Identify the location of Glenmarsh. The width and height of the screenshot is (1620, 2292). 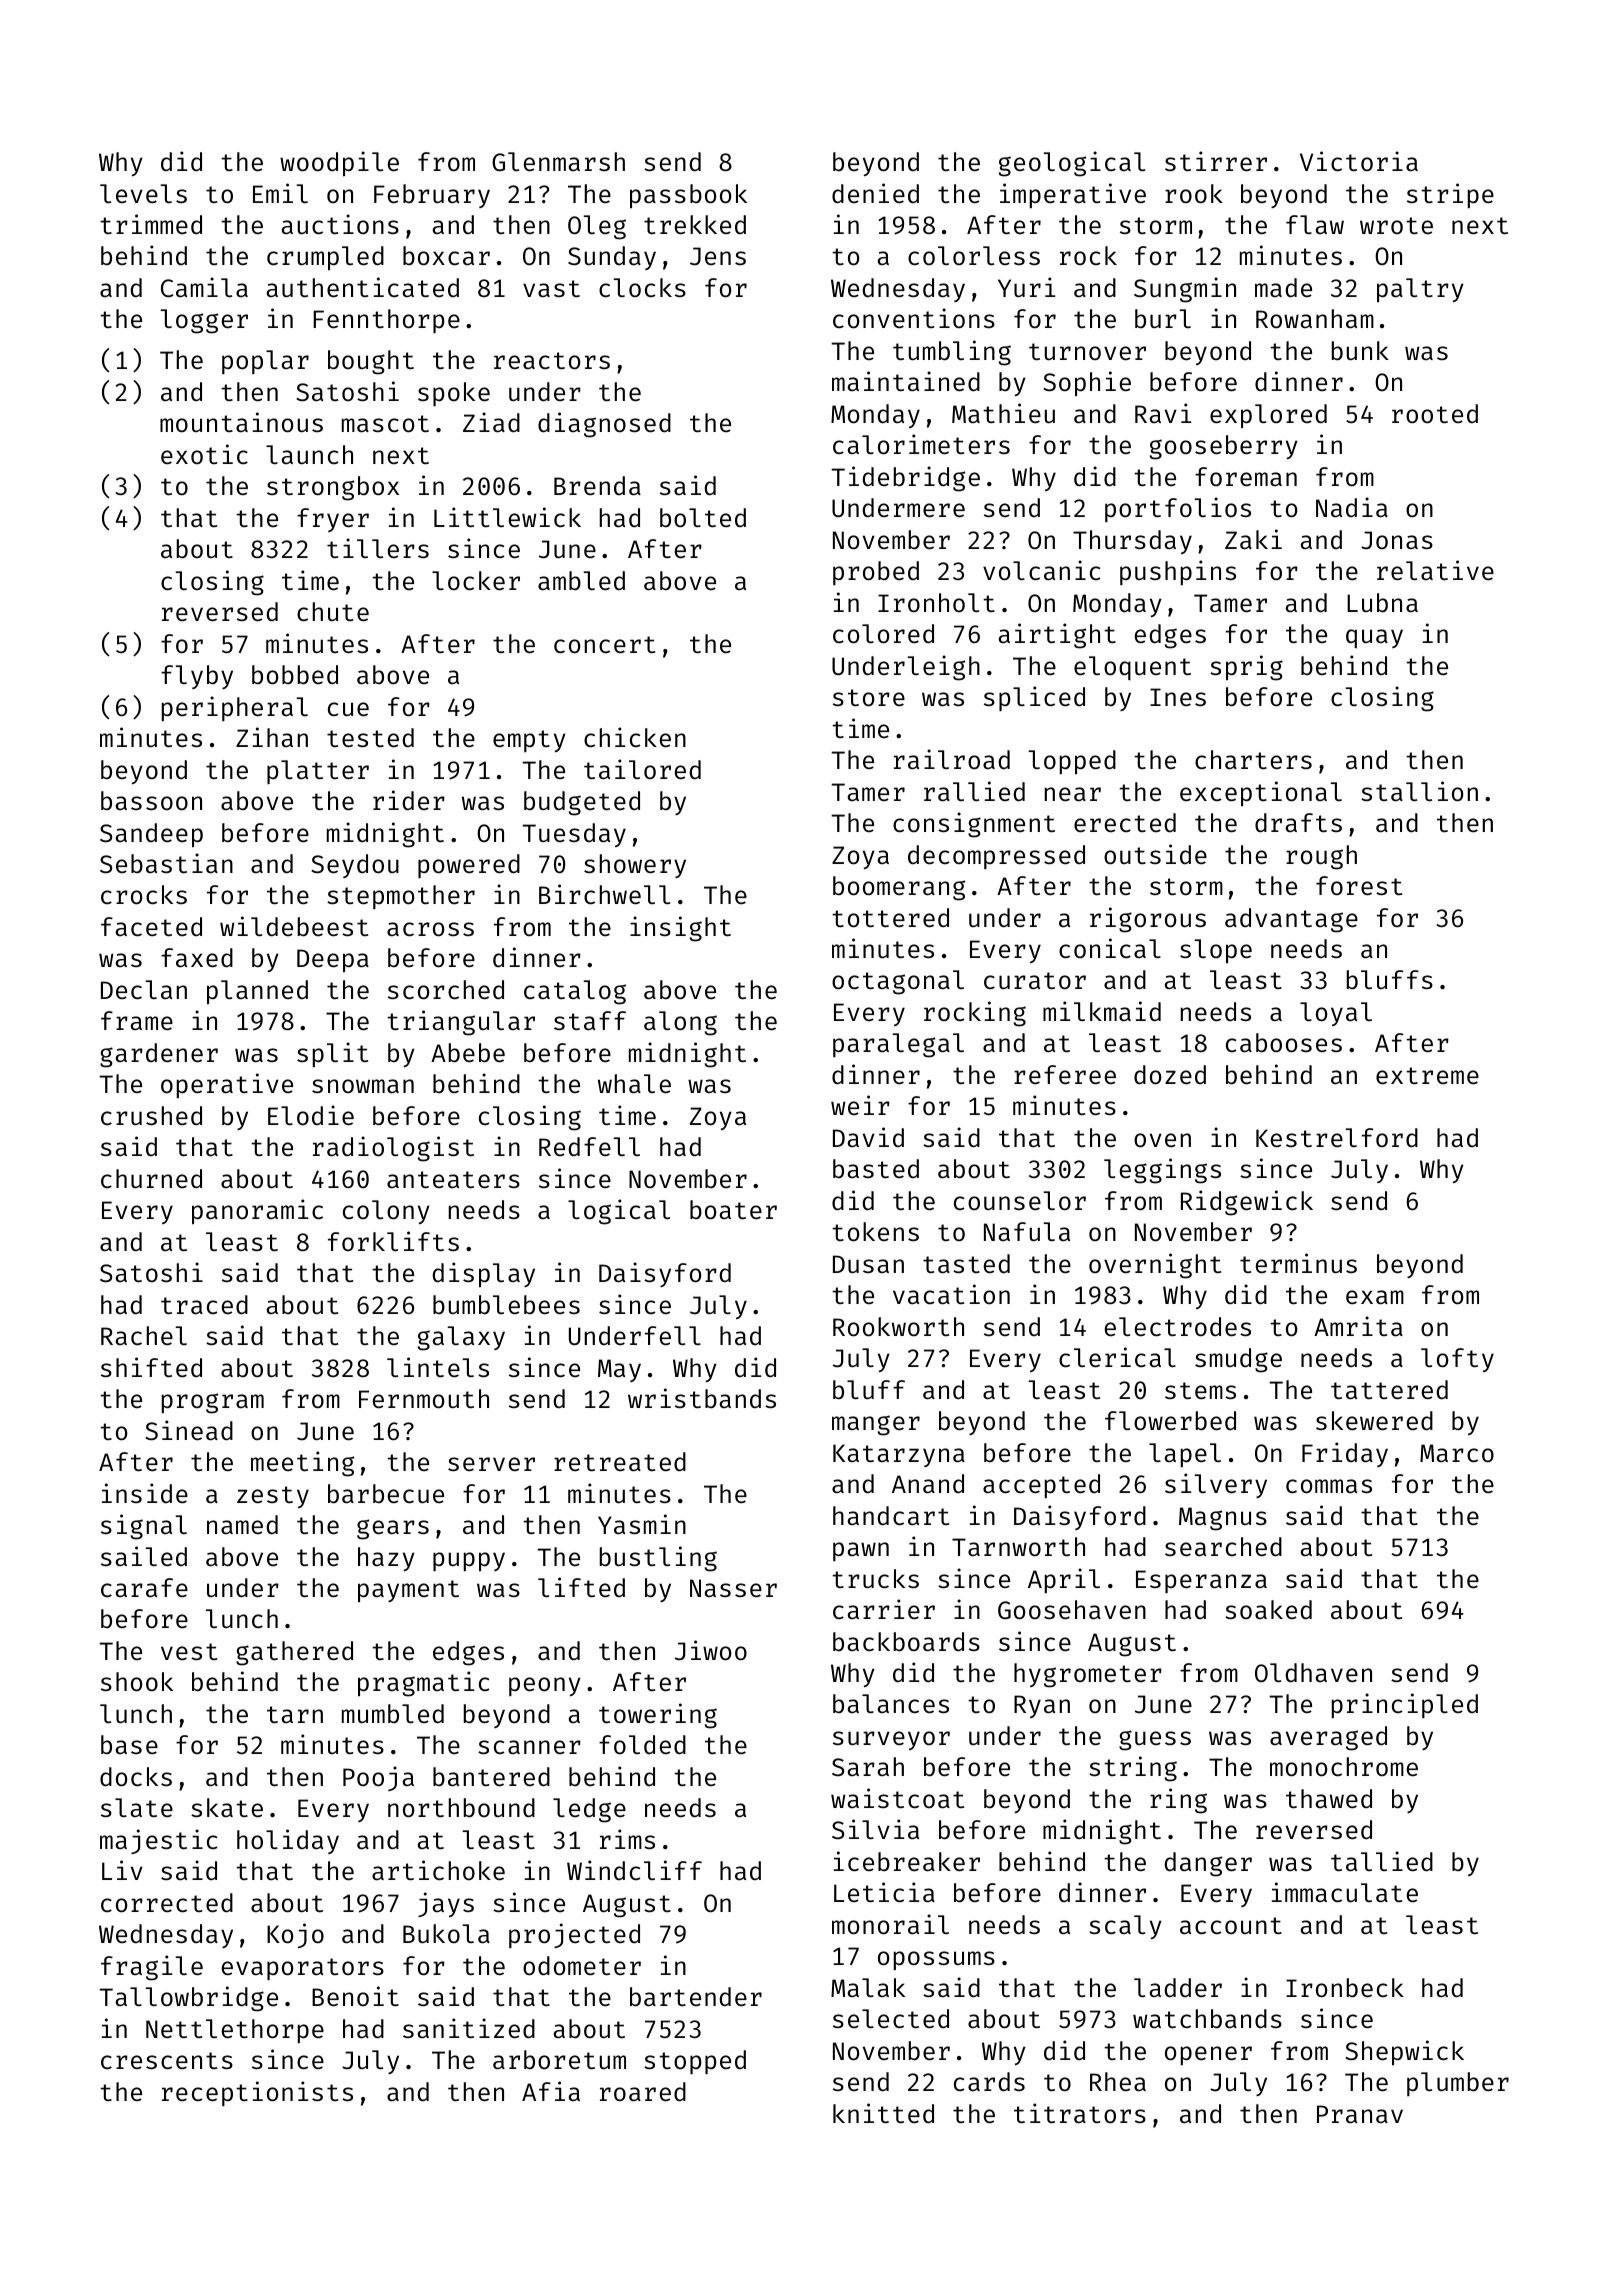
(558, 162).
